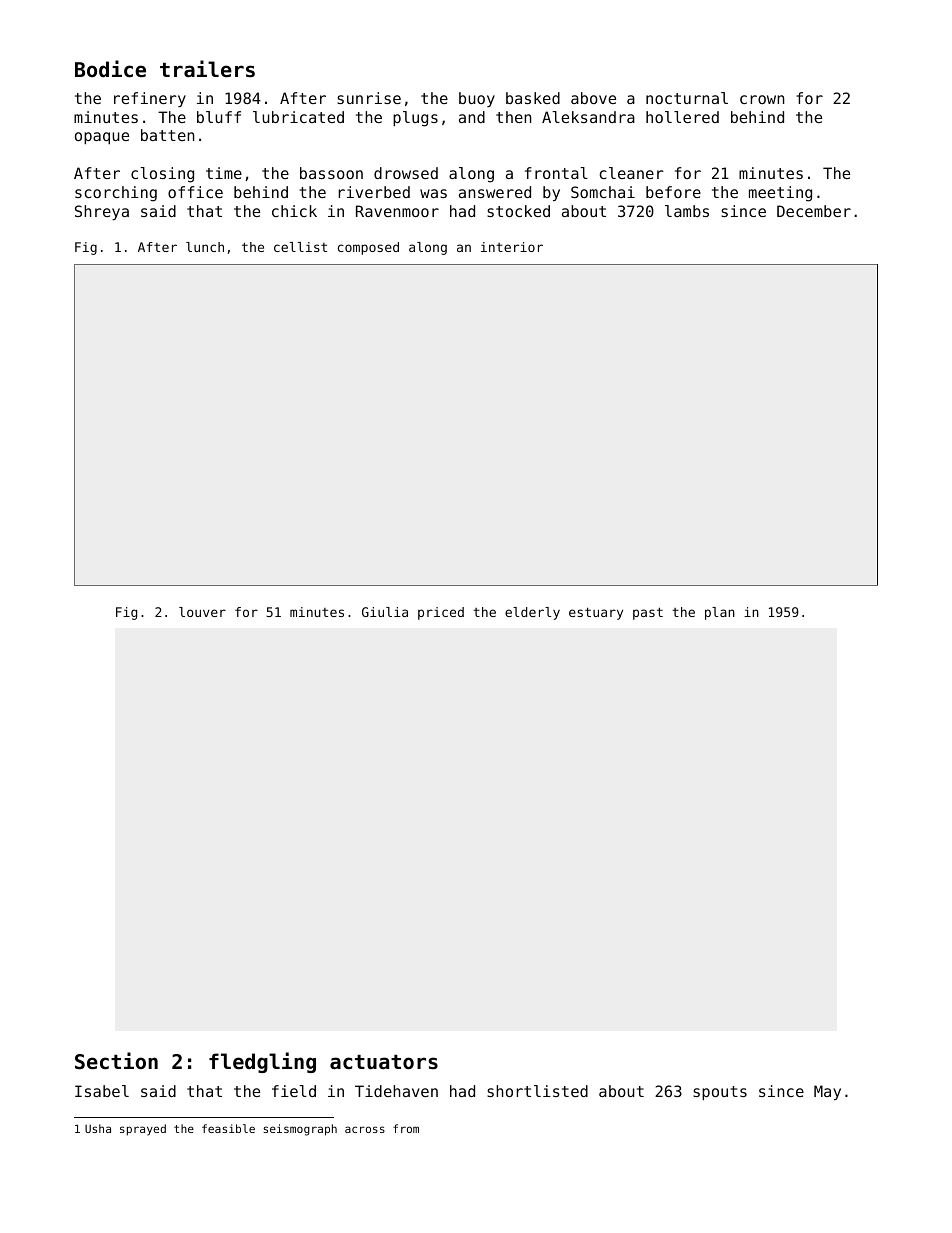 Image resolution: width=952 pixels, height=1233 pixels. I want to click on spouts, so click(720, 1093).
